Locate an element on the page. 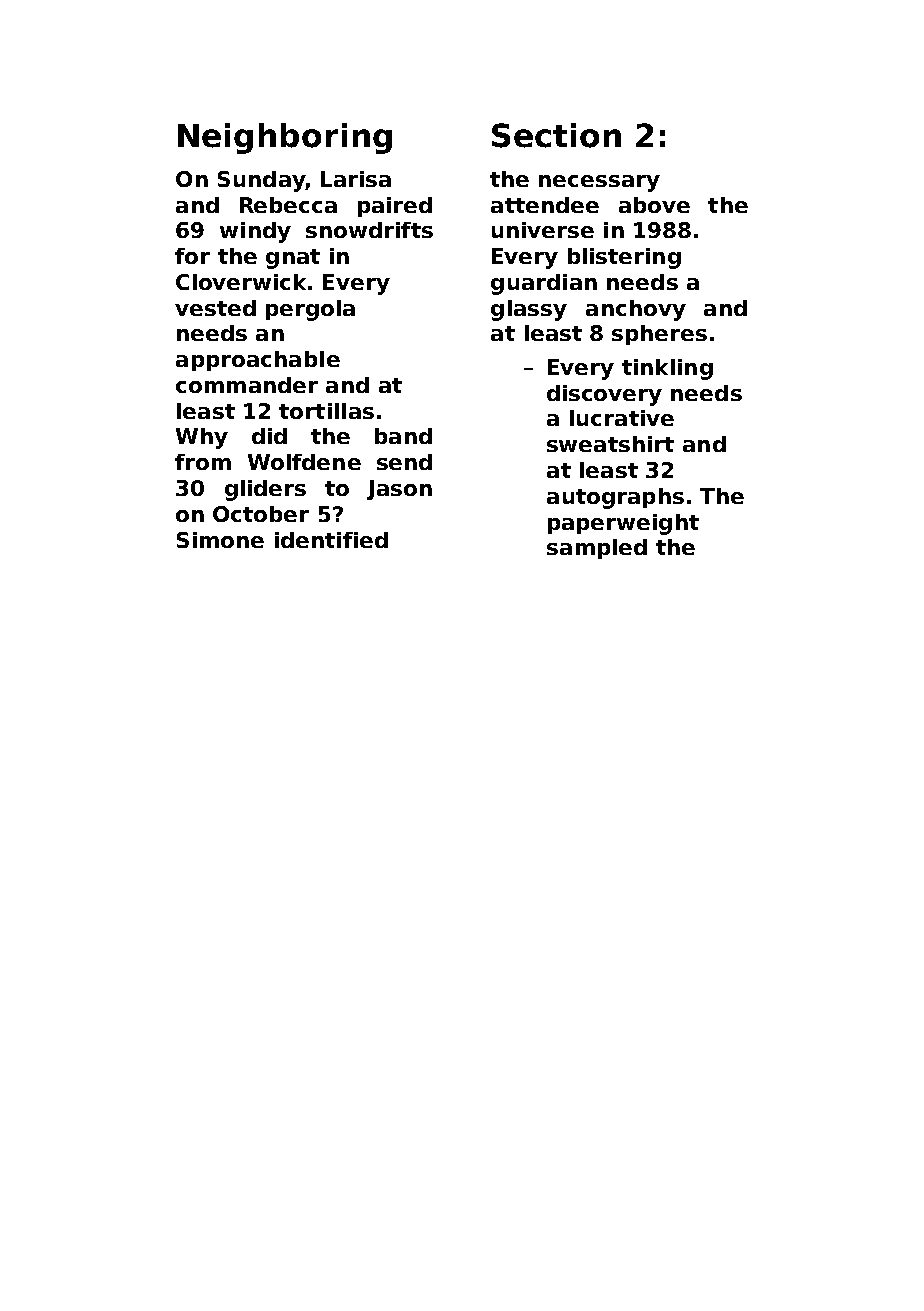 The image size is (924, 1311). tinkling is located at coordinates (667, 369).
